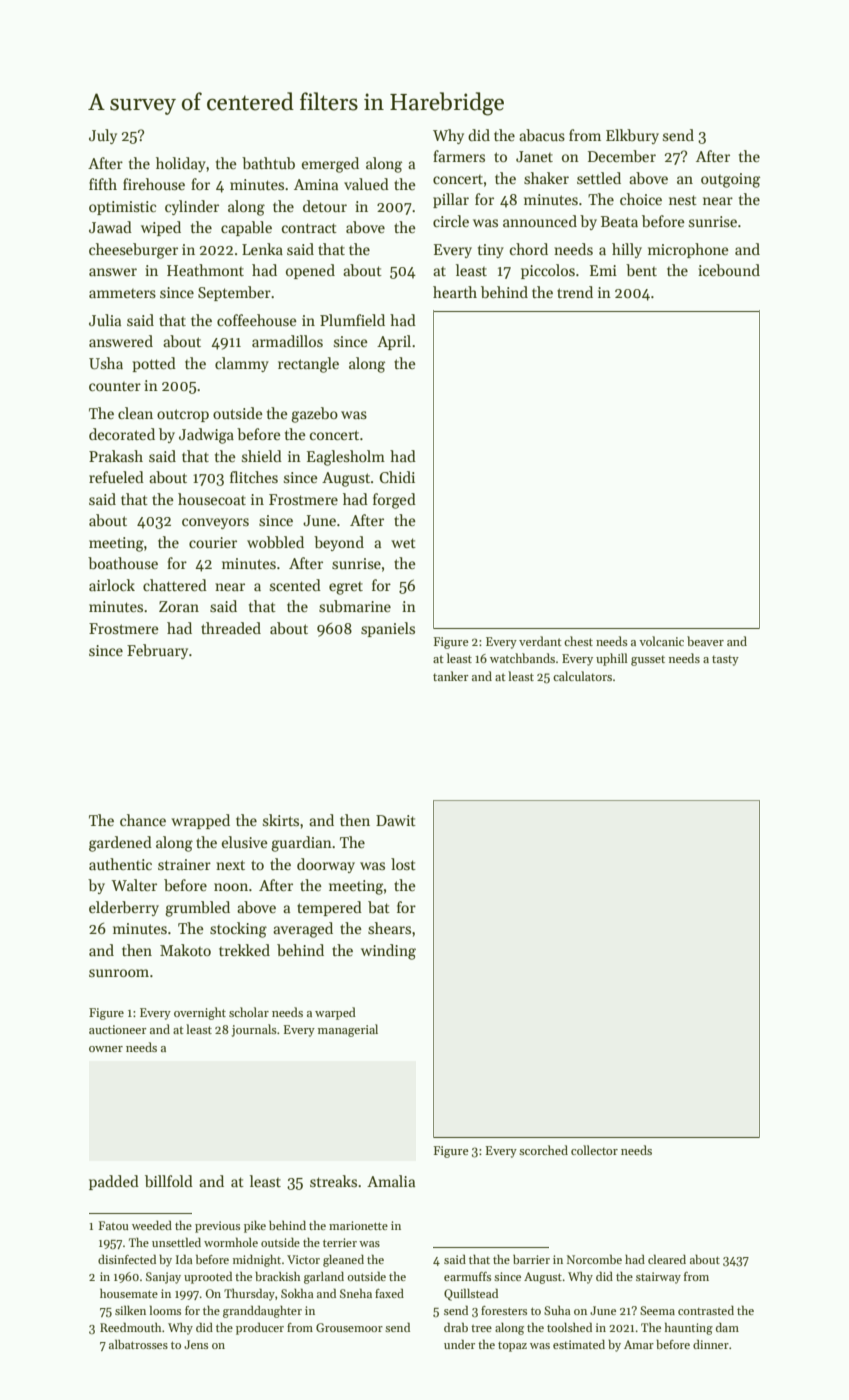 This screenshot has width=849, height=1400. I want to click on tasty, so click(725, 660).
